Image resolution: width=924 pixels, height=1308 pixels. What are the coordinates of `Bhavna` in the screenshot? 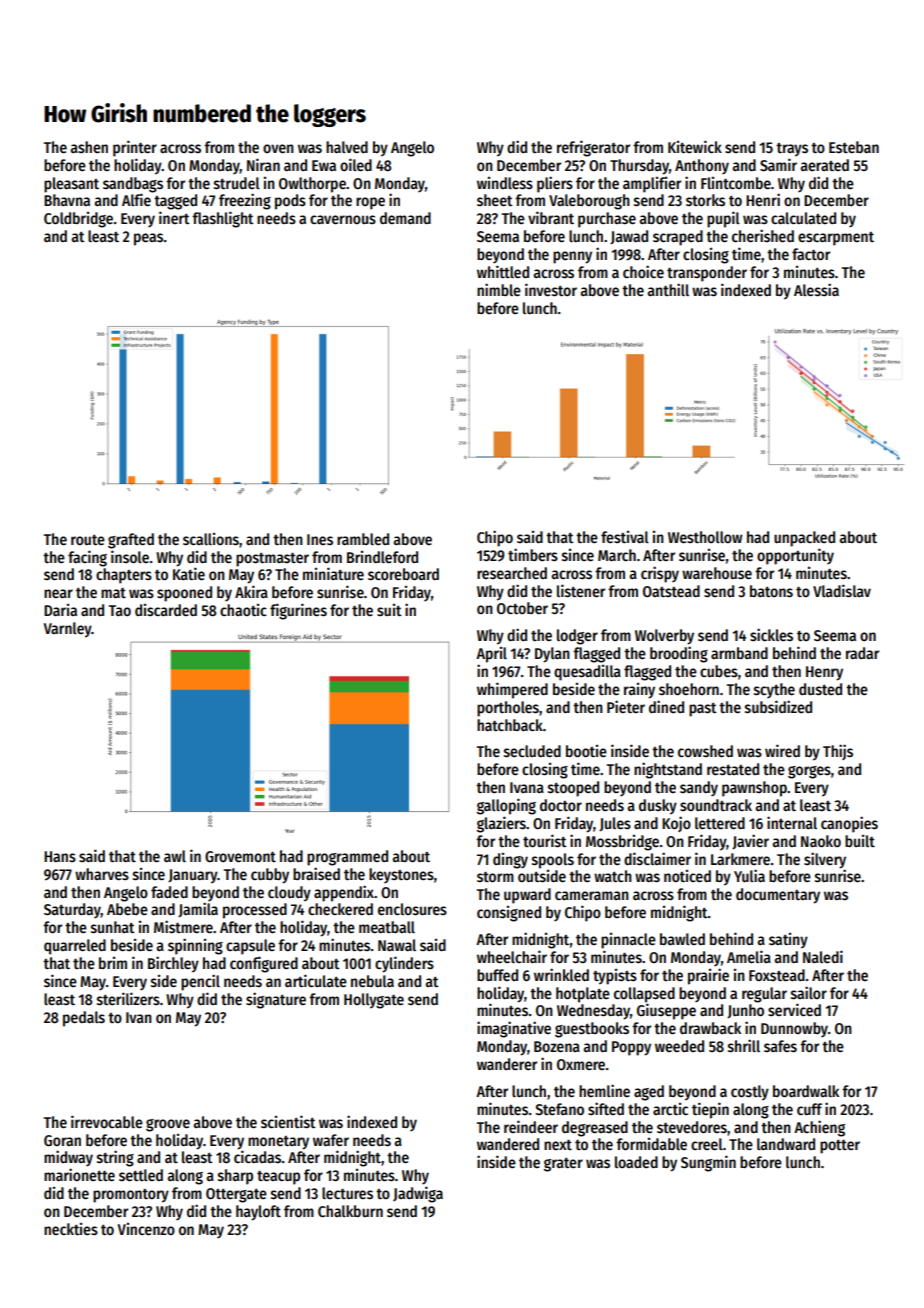 It's located at (67, 200).
